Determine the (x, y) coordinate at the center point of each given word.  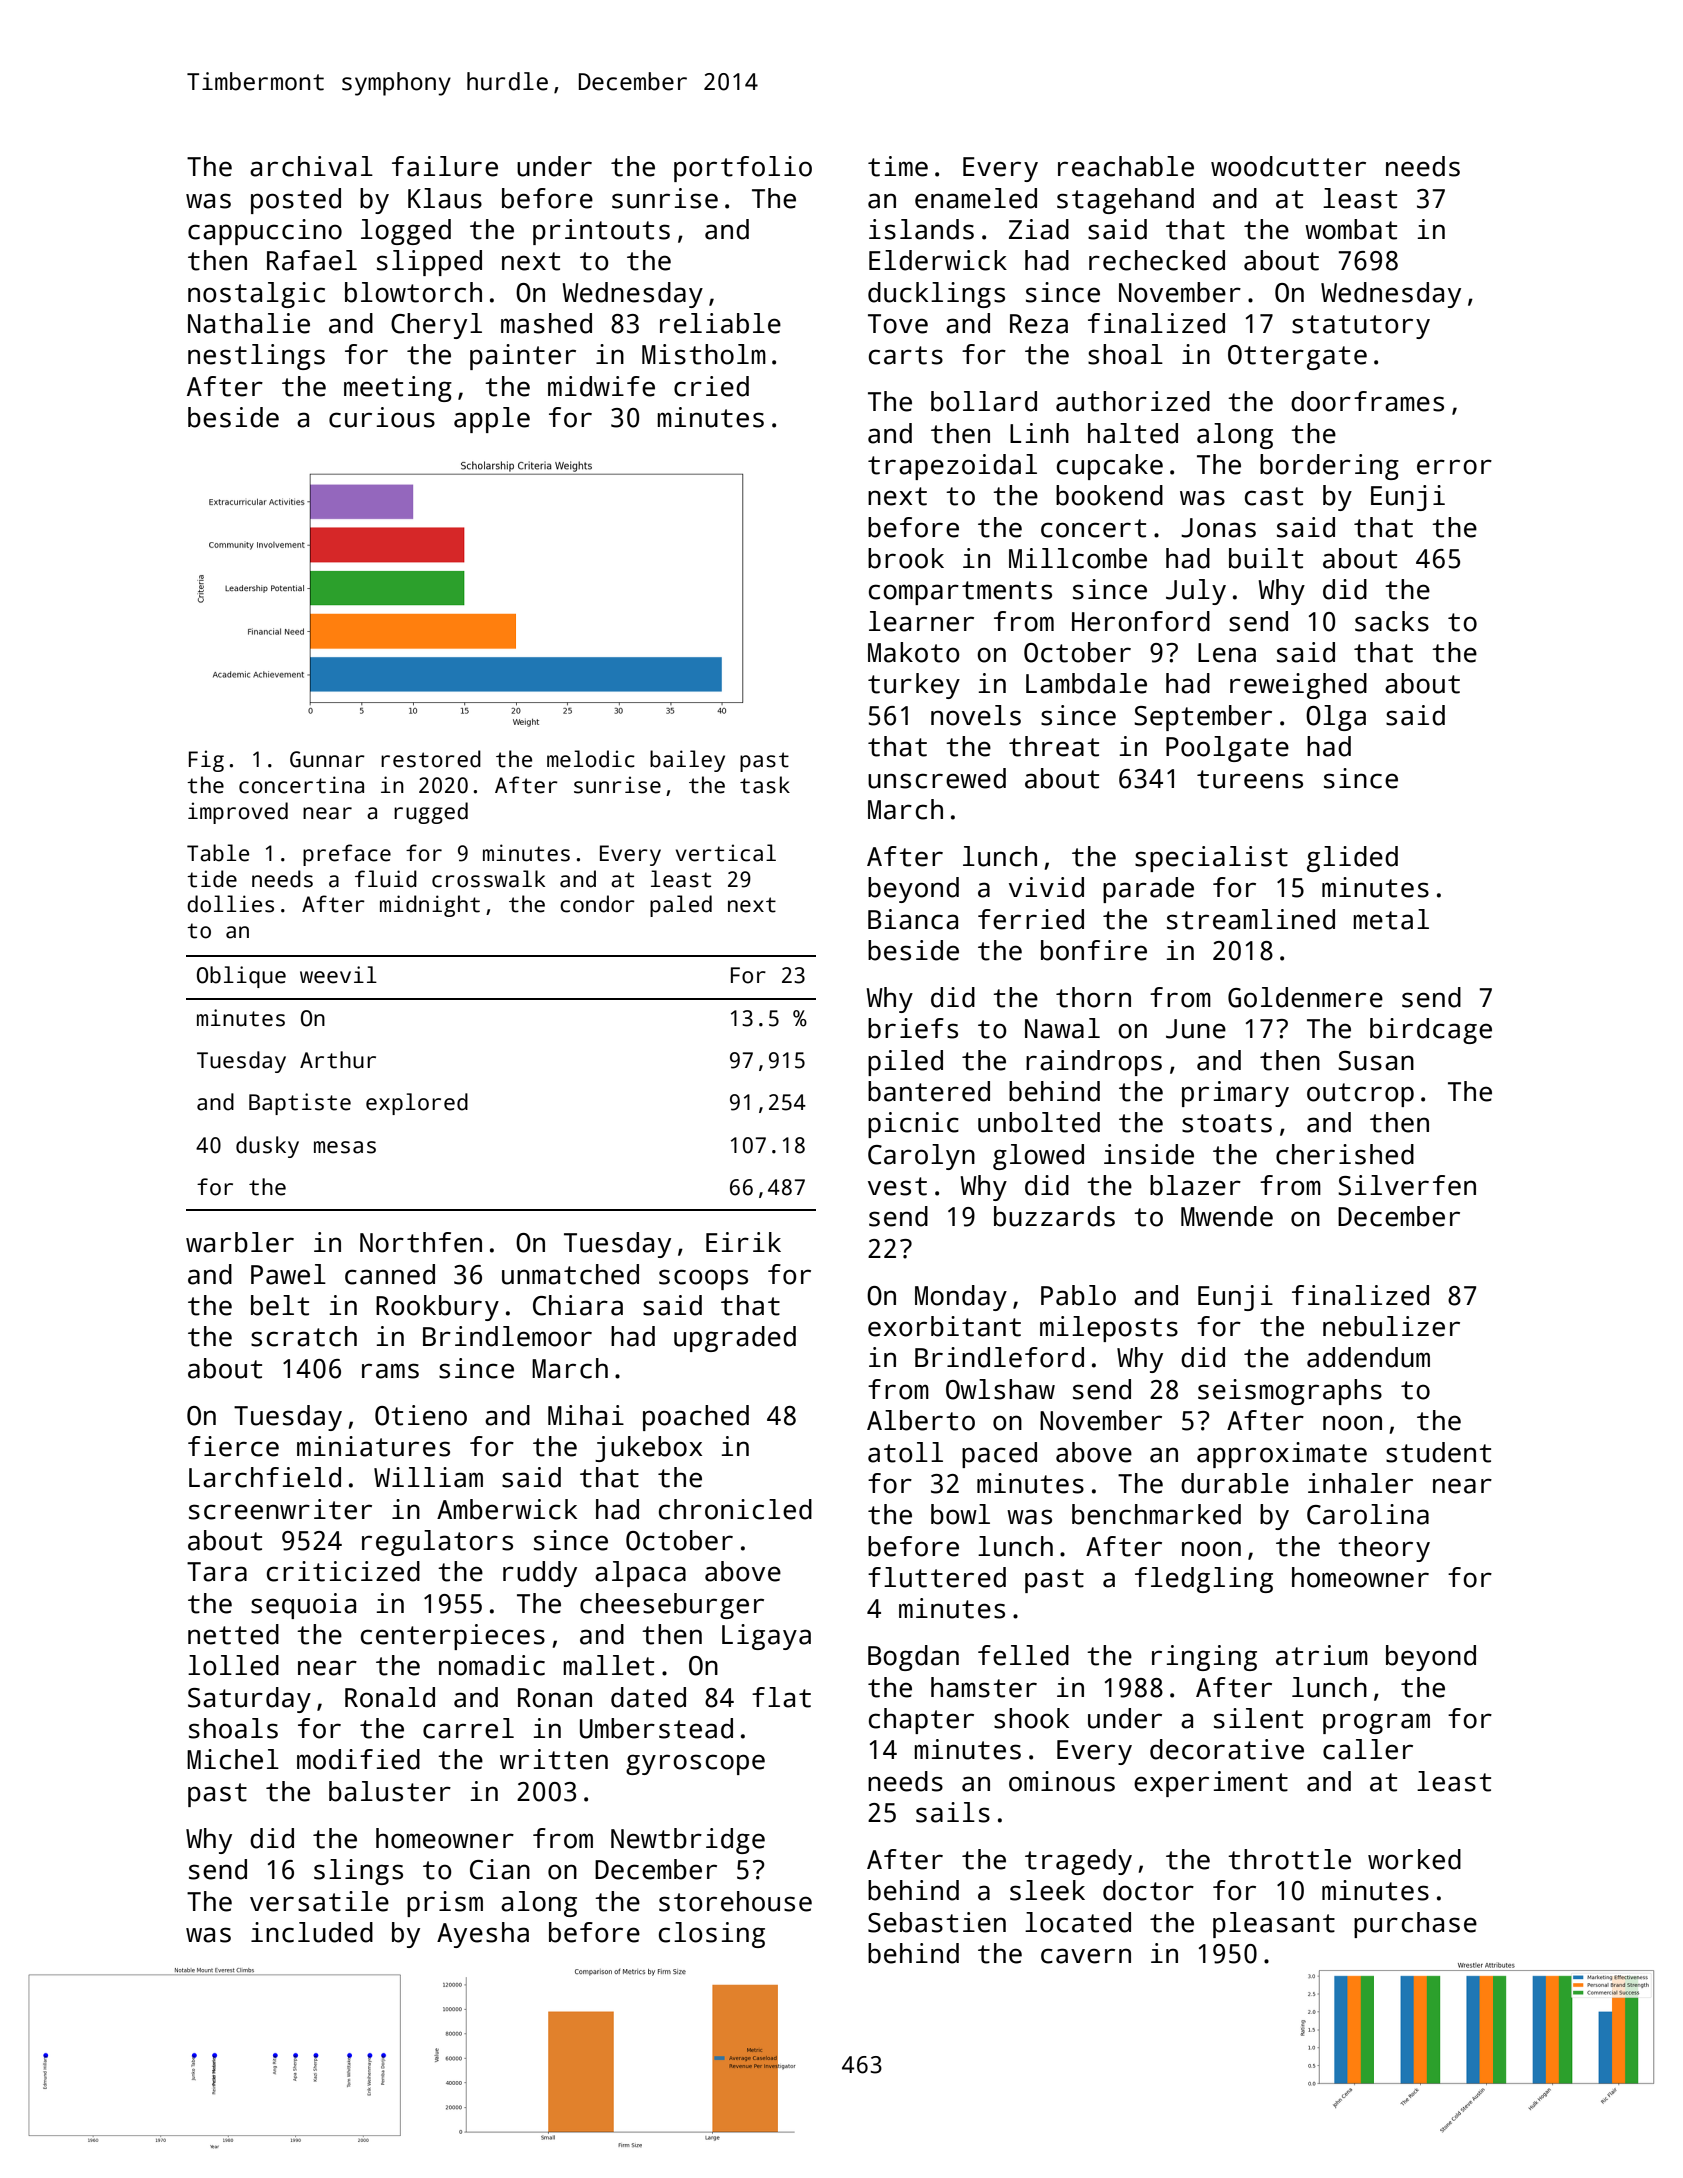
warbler (240, 1242)
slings (358, 1872)
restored (431, 759)
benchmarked (1156, 1514)
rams (390, 1371)
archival (311, 166)
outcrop (1360, 1095)
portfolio (743, 169)
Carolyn (921, 1157)
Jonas (1218, 528)
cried (711, 386)
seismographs (1290, 1392)
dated (648, 1697)
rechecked (1157, 260)
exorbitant (944, 1326)
